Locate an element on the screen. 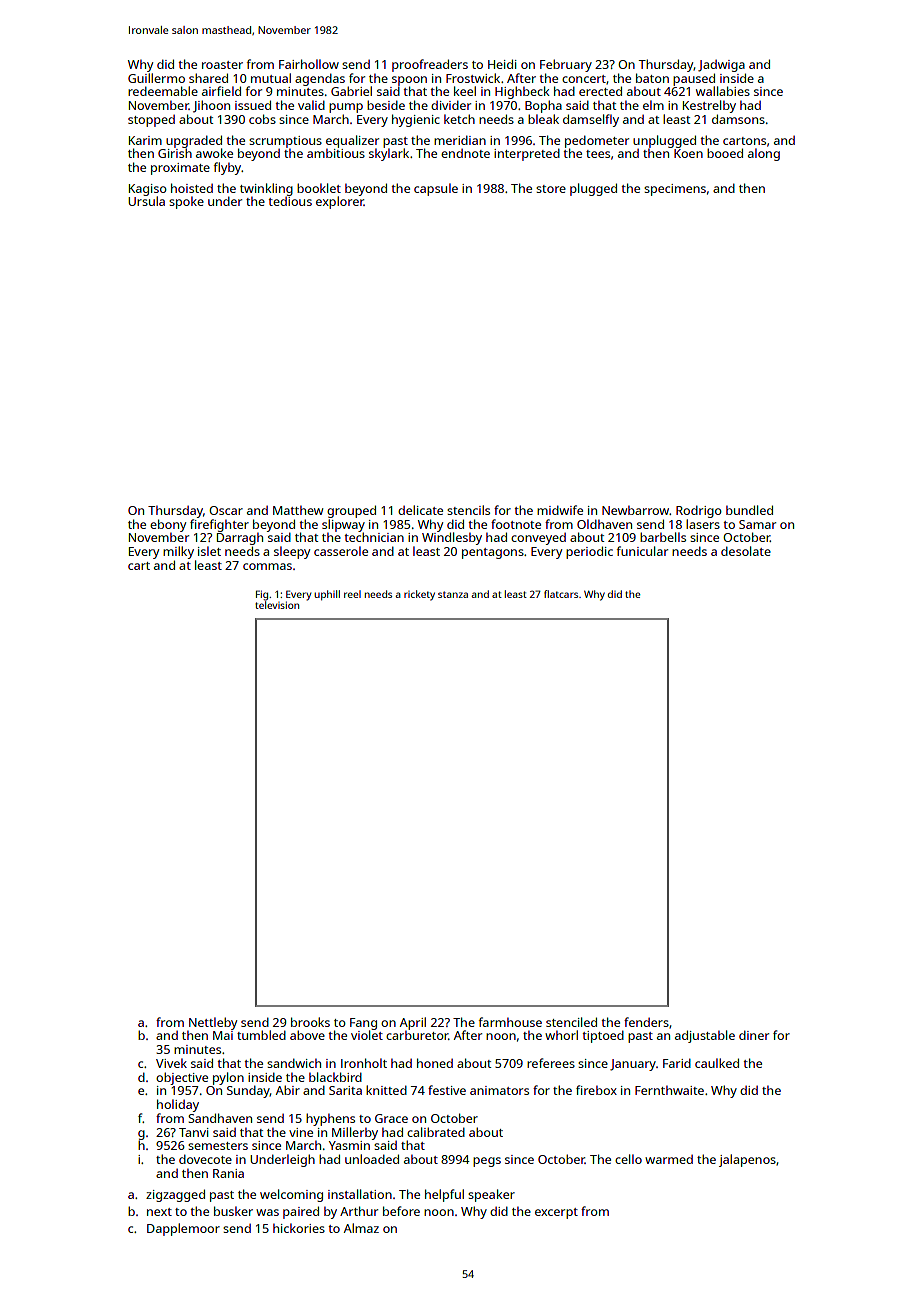 The image size is (924, 1314). rickety is located at coordinates (419, 595).
